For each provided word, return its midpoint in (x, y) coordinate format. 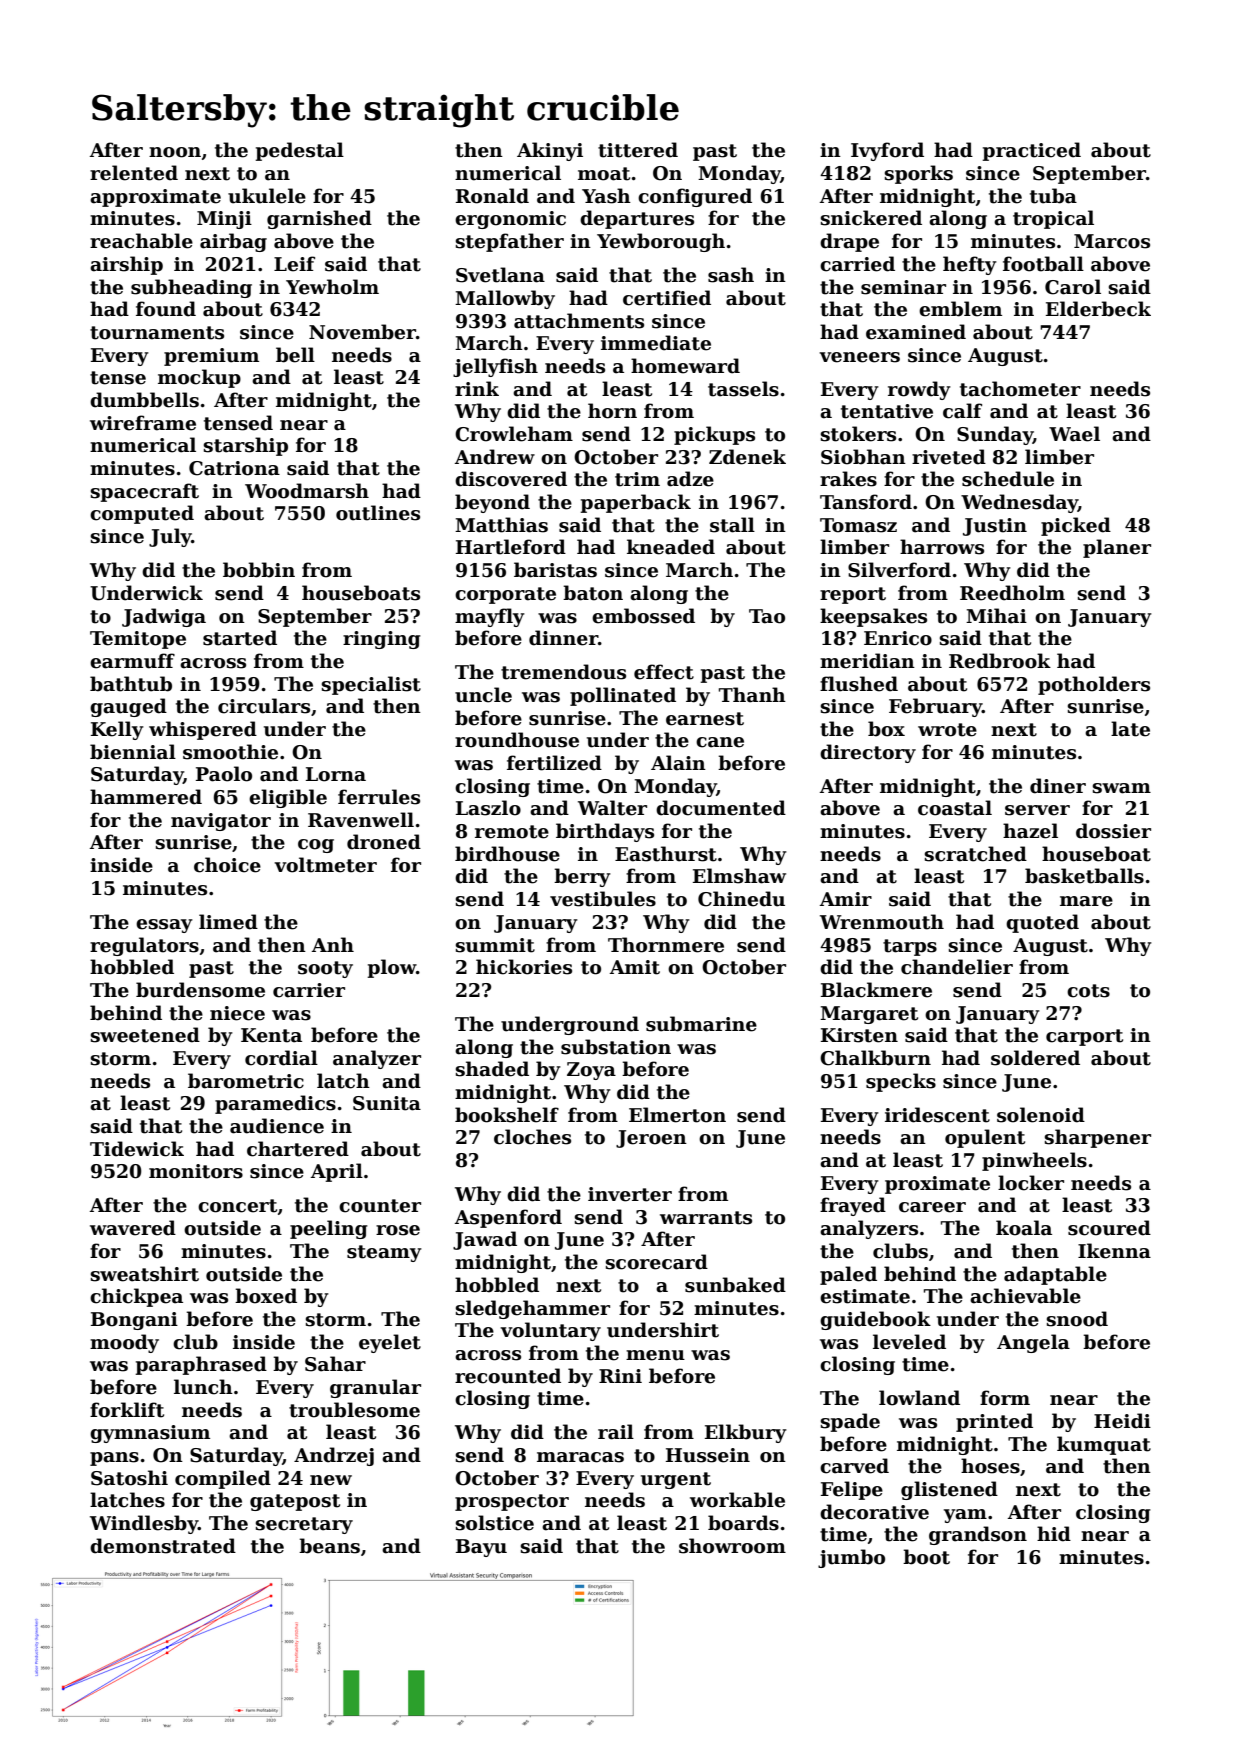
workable (737, 1500)
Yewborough (661, 242)
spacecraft (145, 492)
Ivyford (887, 151)
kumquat (1104, 1445)
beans (329, 1546)
